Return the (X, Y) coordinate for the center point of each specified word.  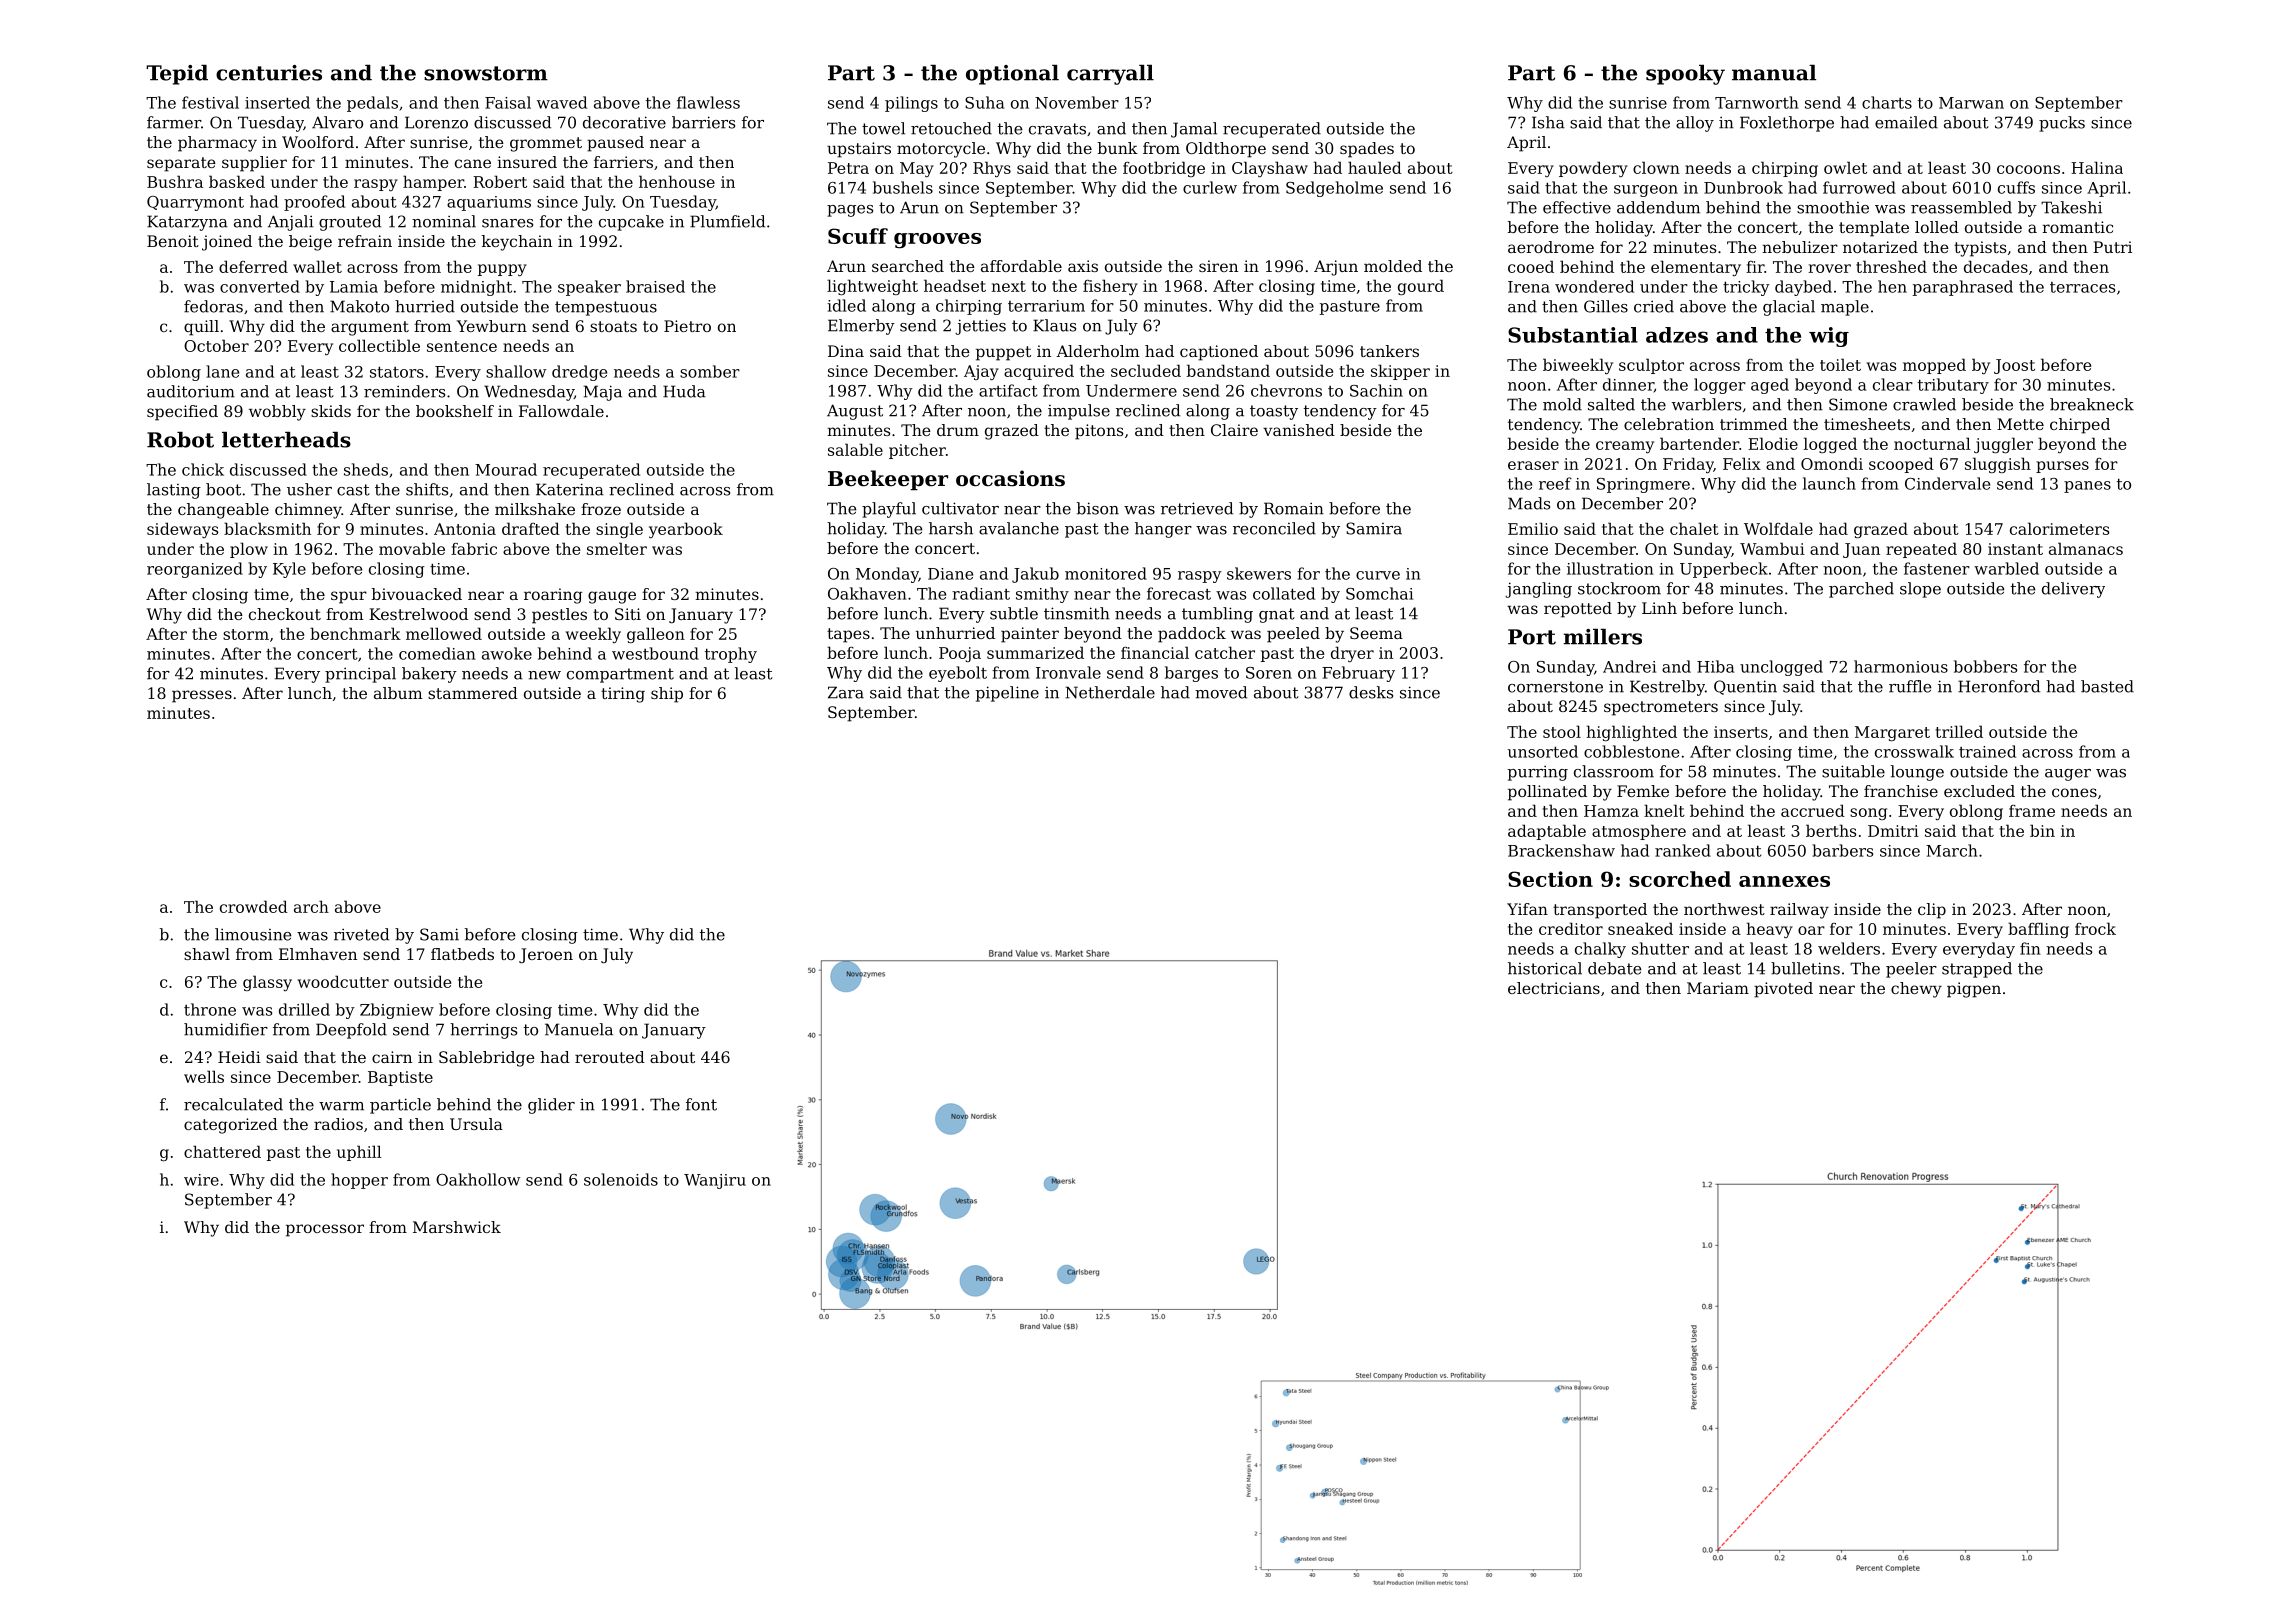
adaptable (1547, 832)
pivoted (1783, 990)
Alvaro (337, 122)
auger (2068, 775)
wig (1829, 337)
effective (1577, 207)
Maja (602, 393)
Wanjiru (715, 1181)
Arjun (1336, 268)
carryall (1110, 75)
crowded (254, 906)
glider (551, 1106)
